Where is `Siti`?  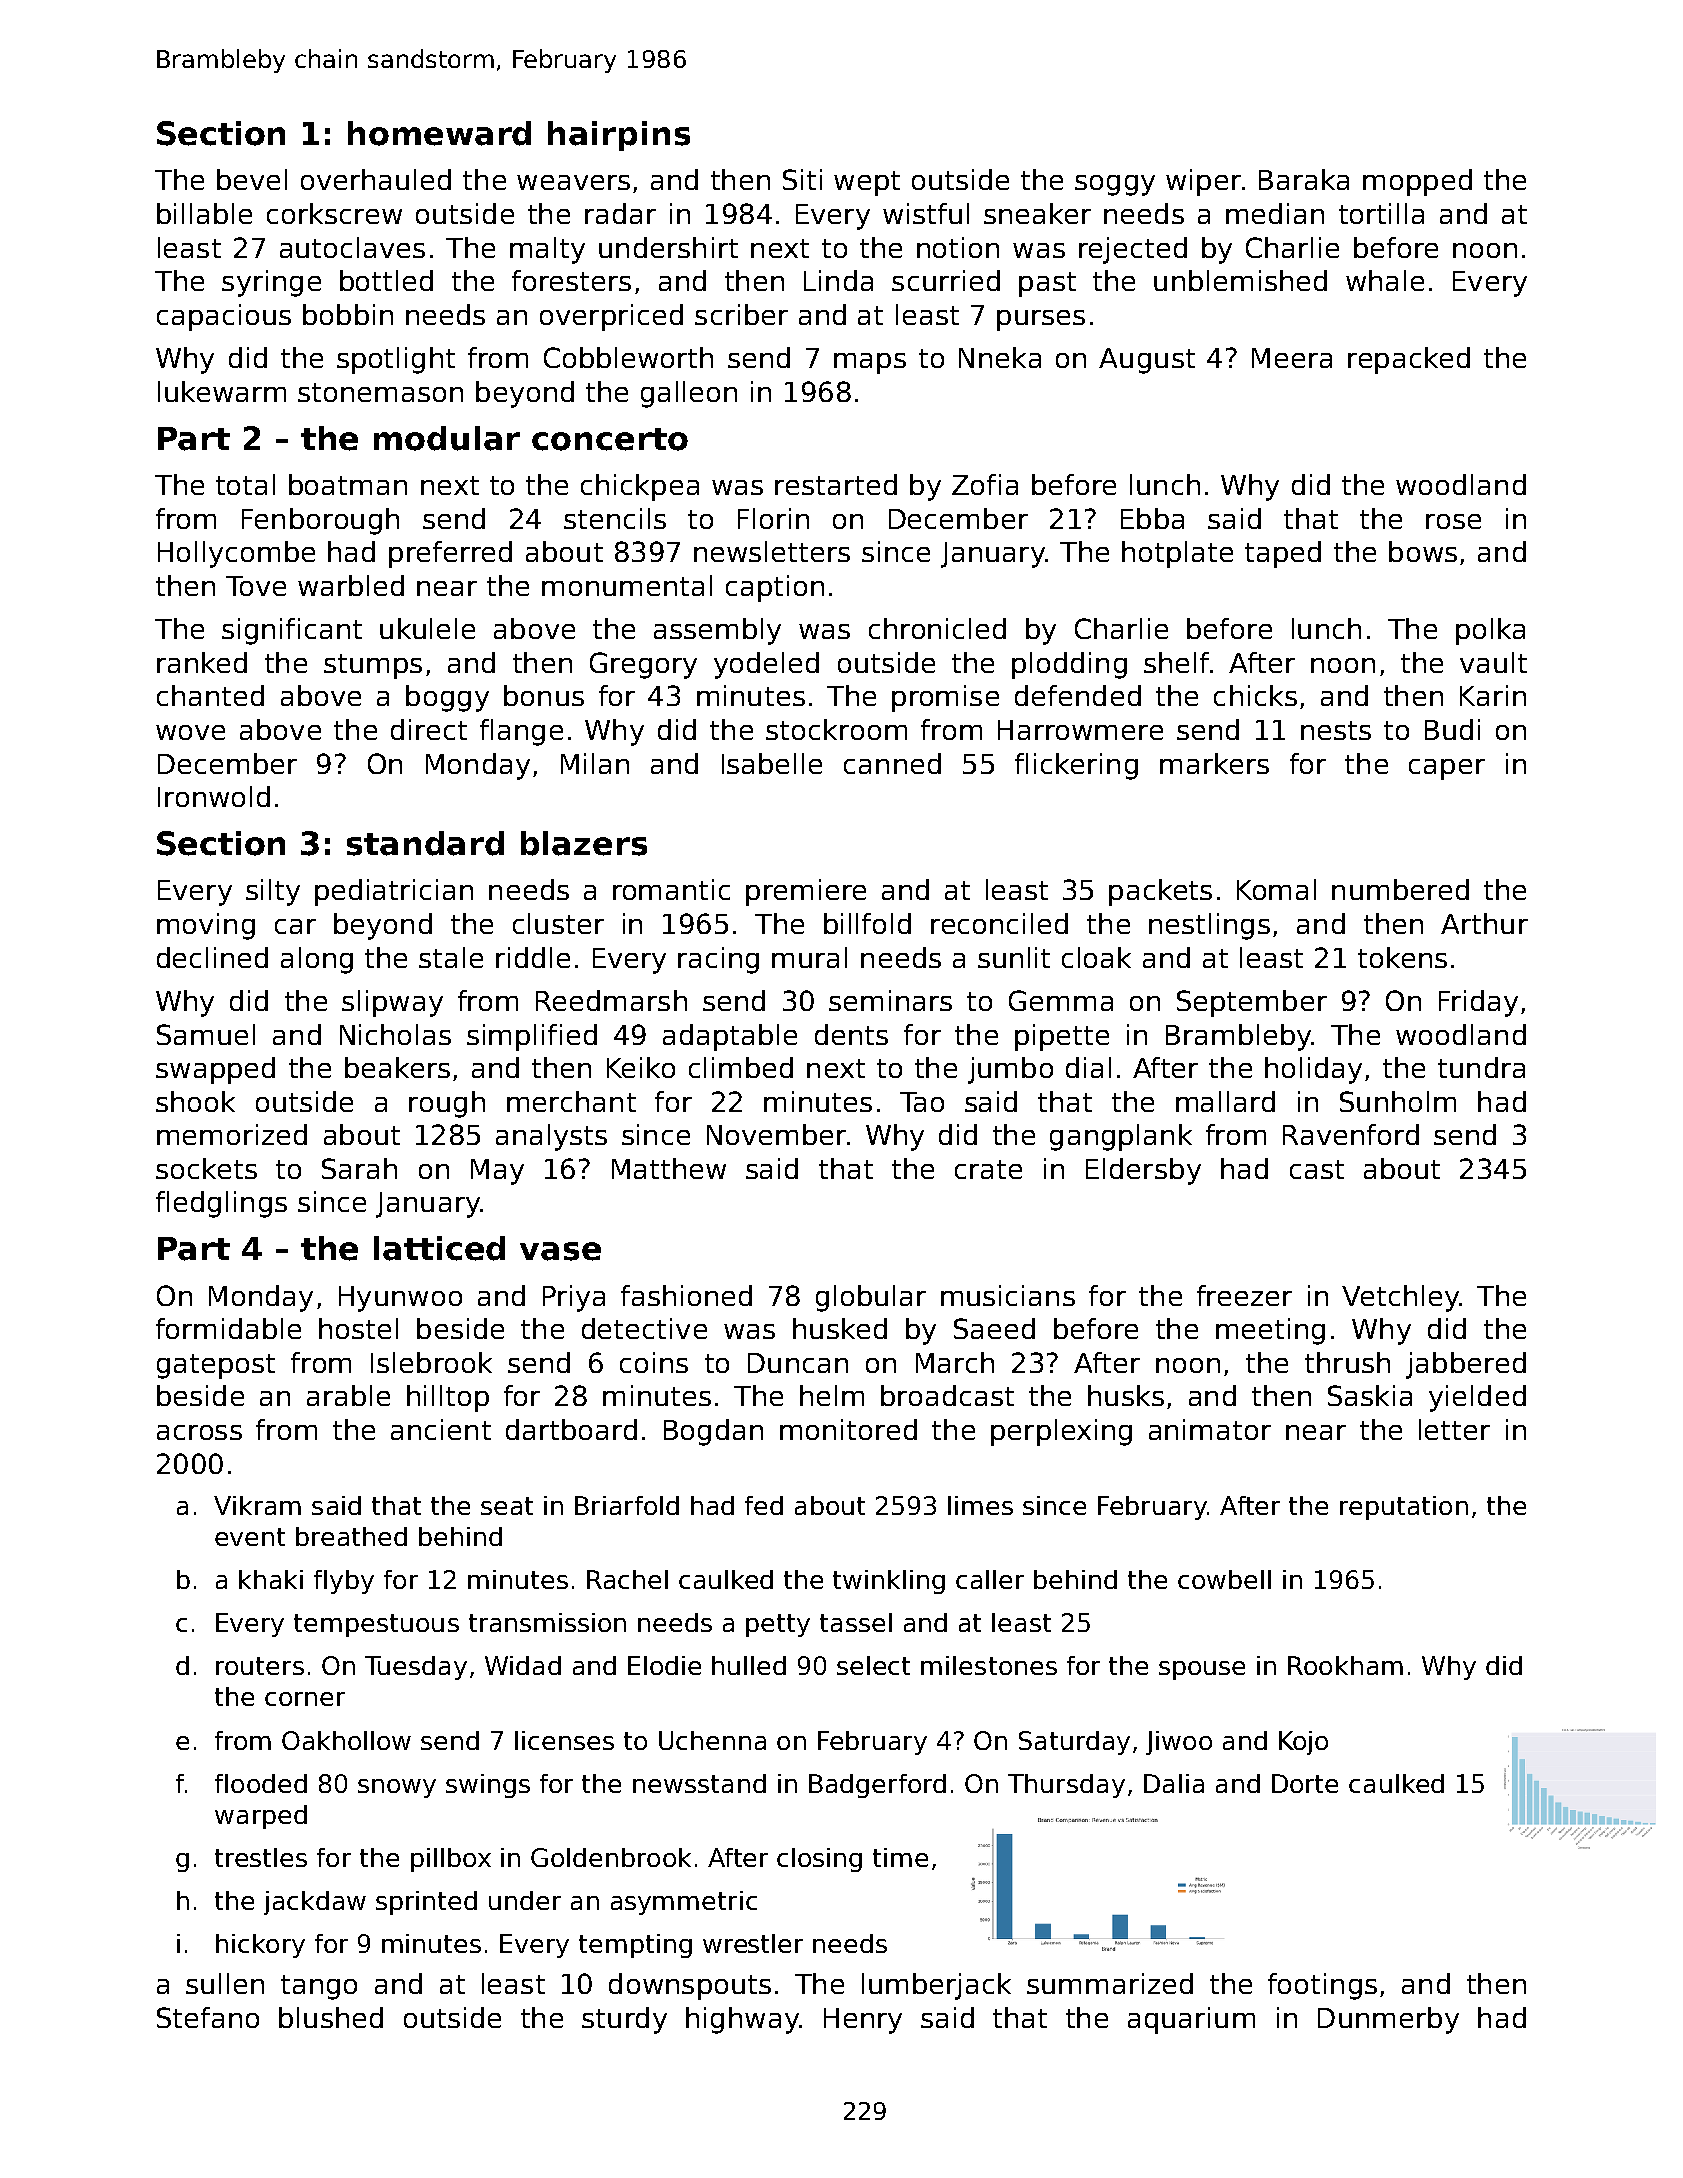 Siti is located at coordinates (802, 179).
